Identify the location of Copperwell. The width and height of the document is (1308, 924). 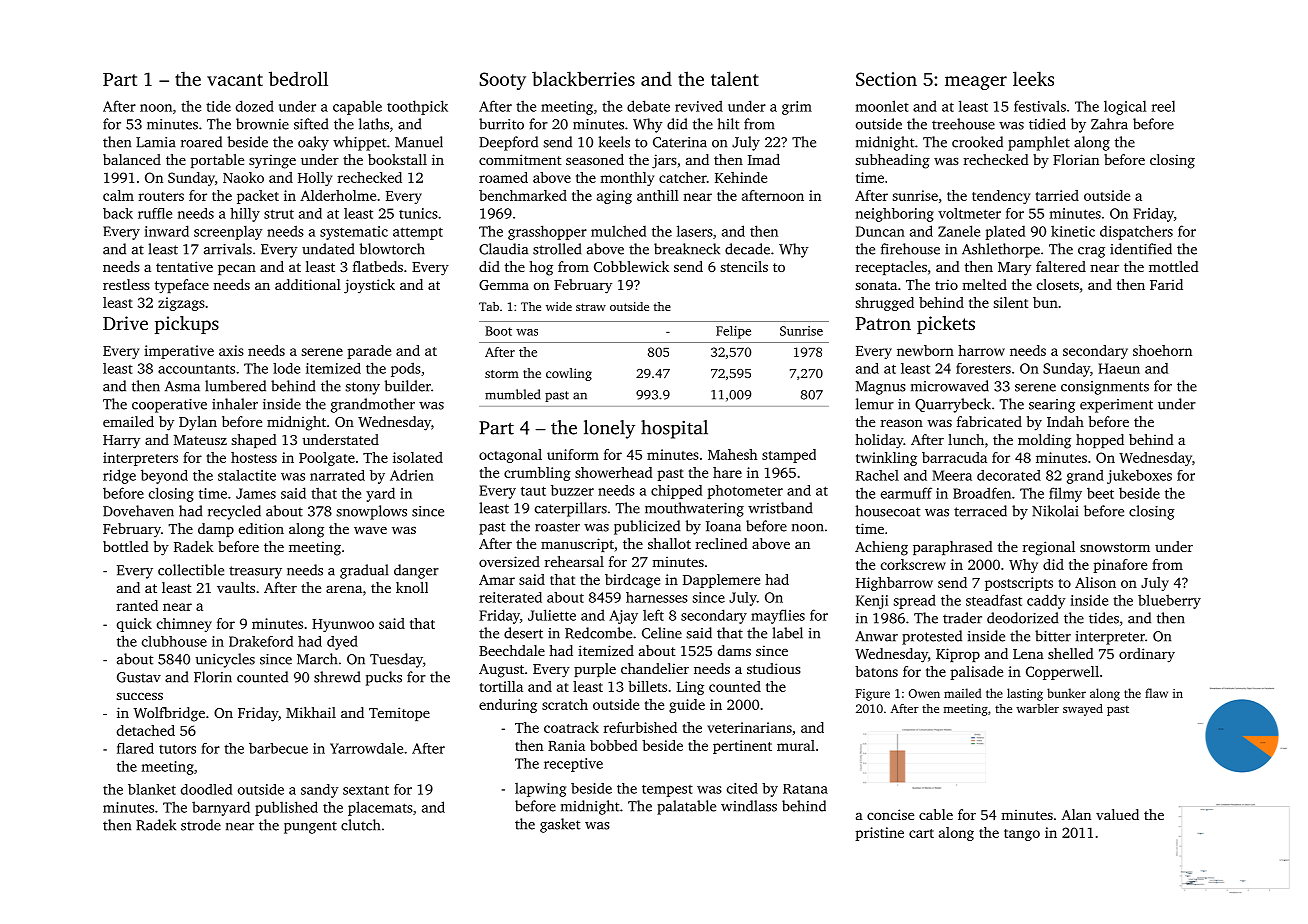
(1062, 673).
